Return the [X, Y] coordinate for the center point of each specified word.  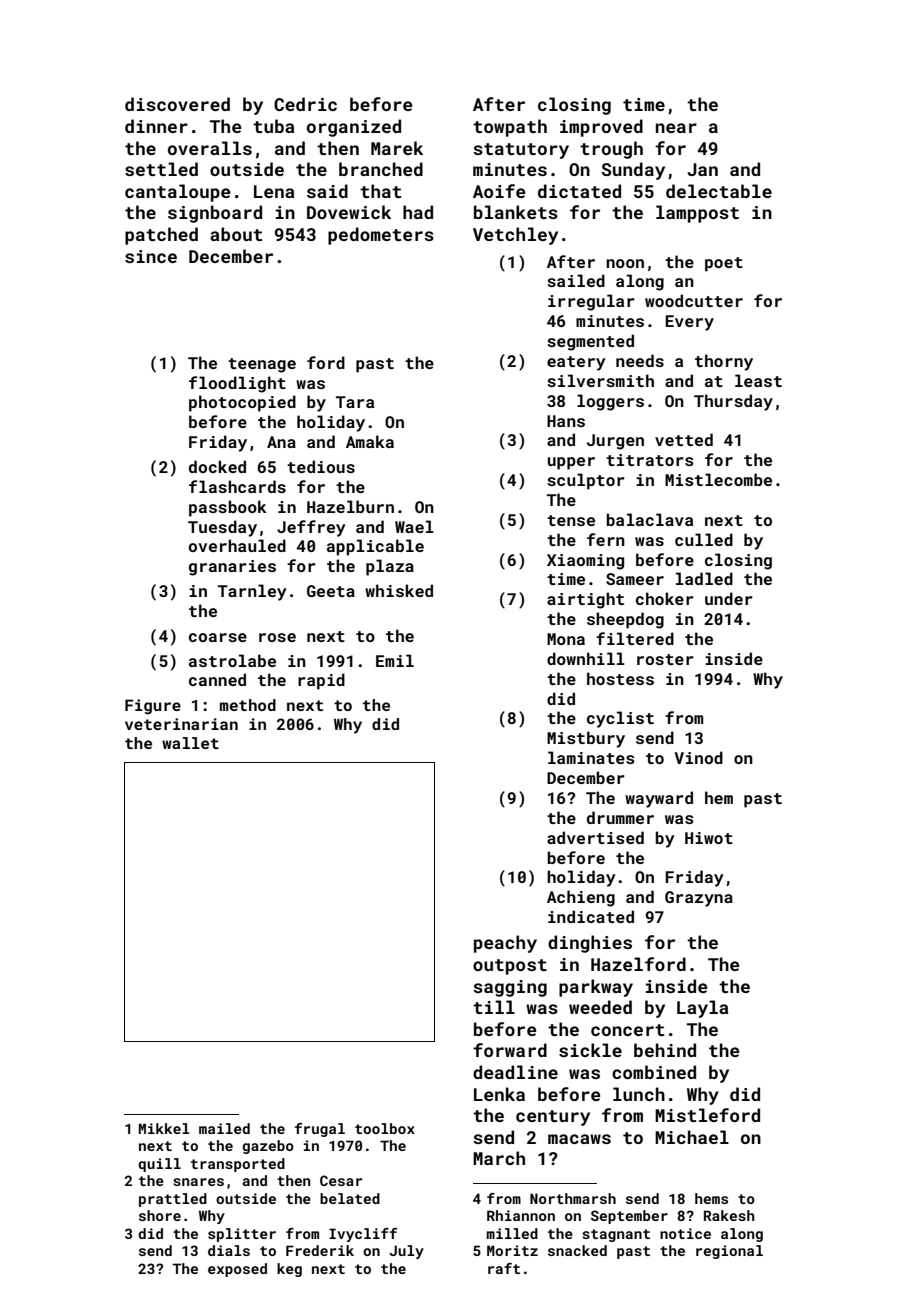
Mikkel [164, 1128]
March [499, 1158]
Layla [702, 1009]
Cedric [305, 104]
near [676, 128]
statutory [521, 151]
